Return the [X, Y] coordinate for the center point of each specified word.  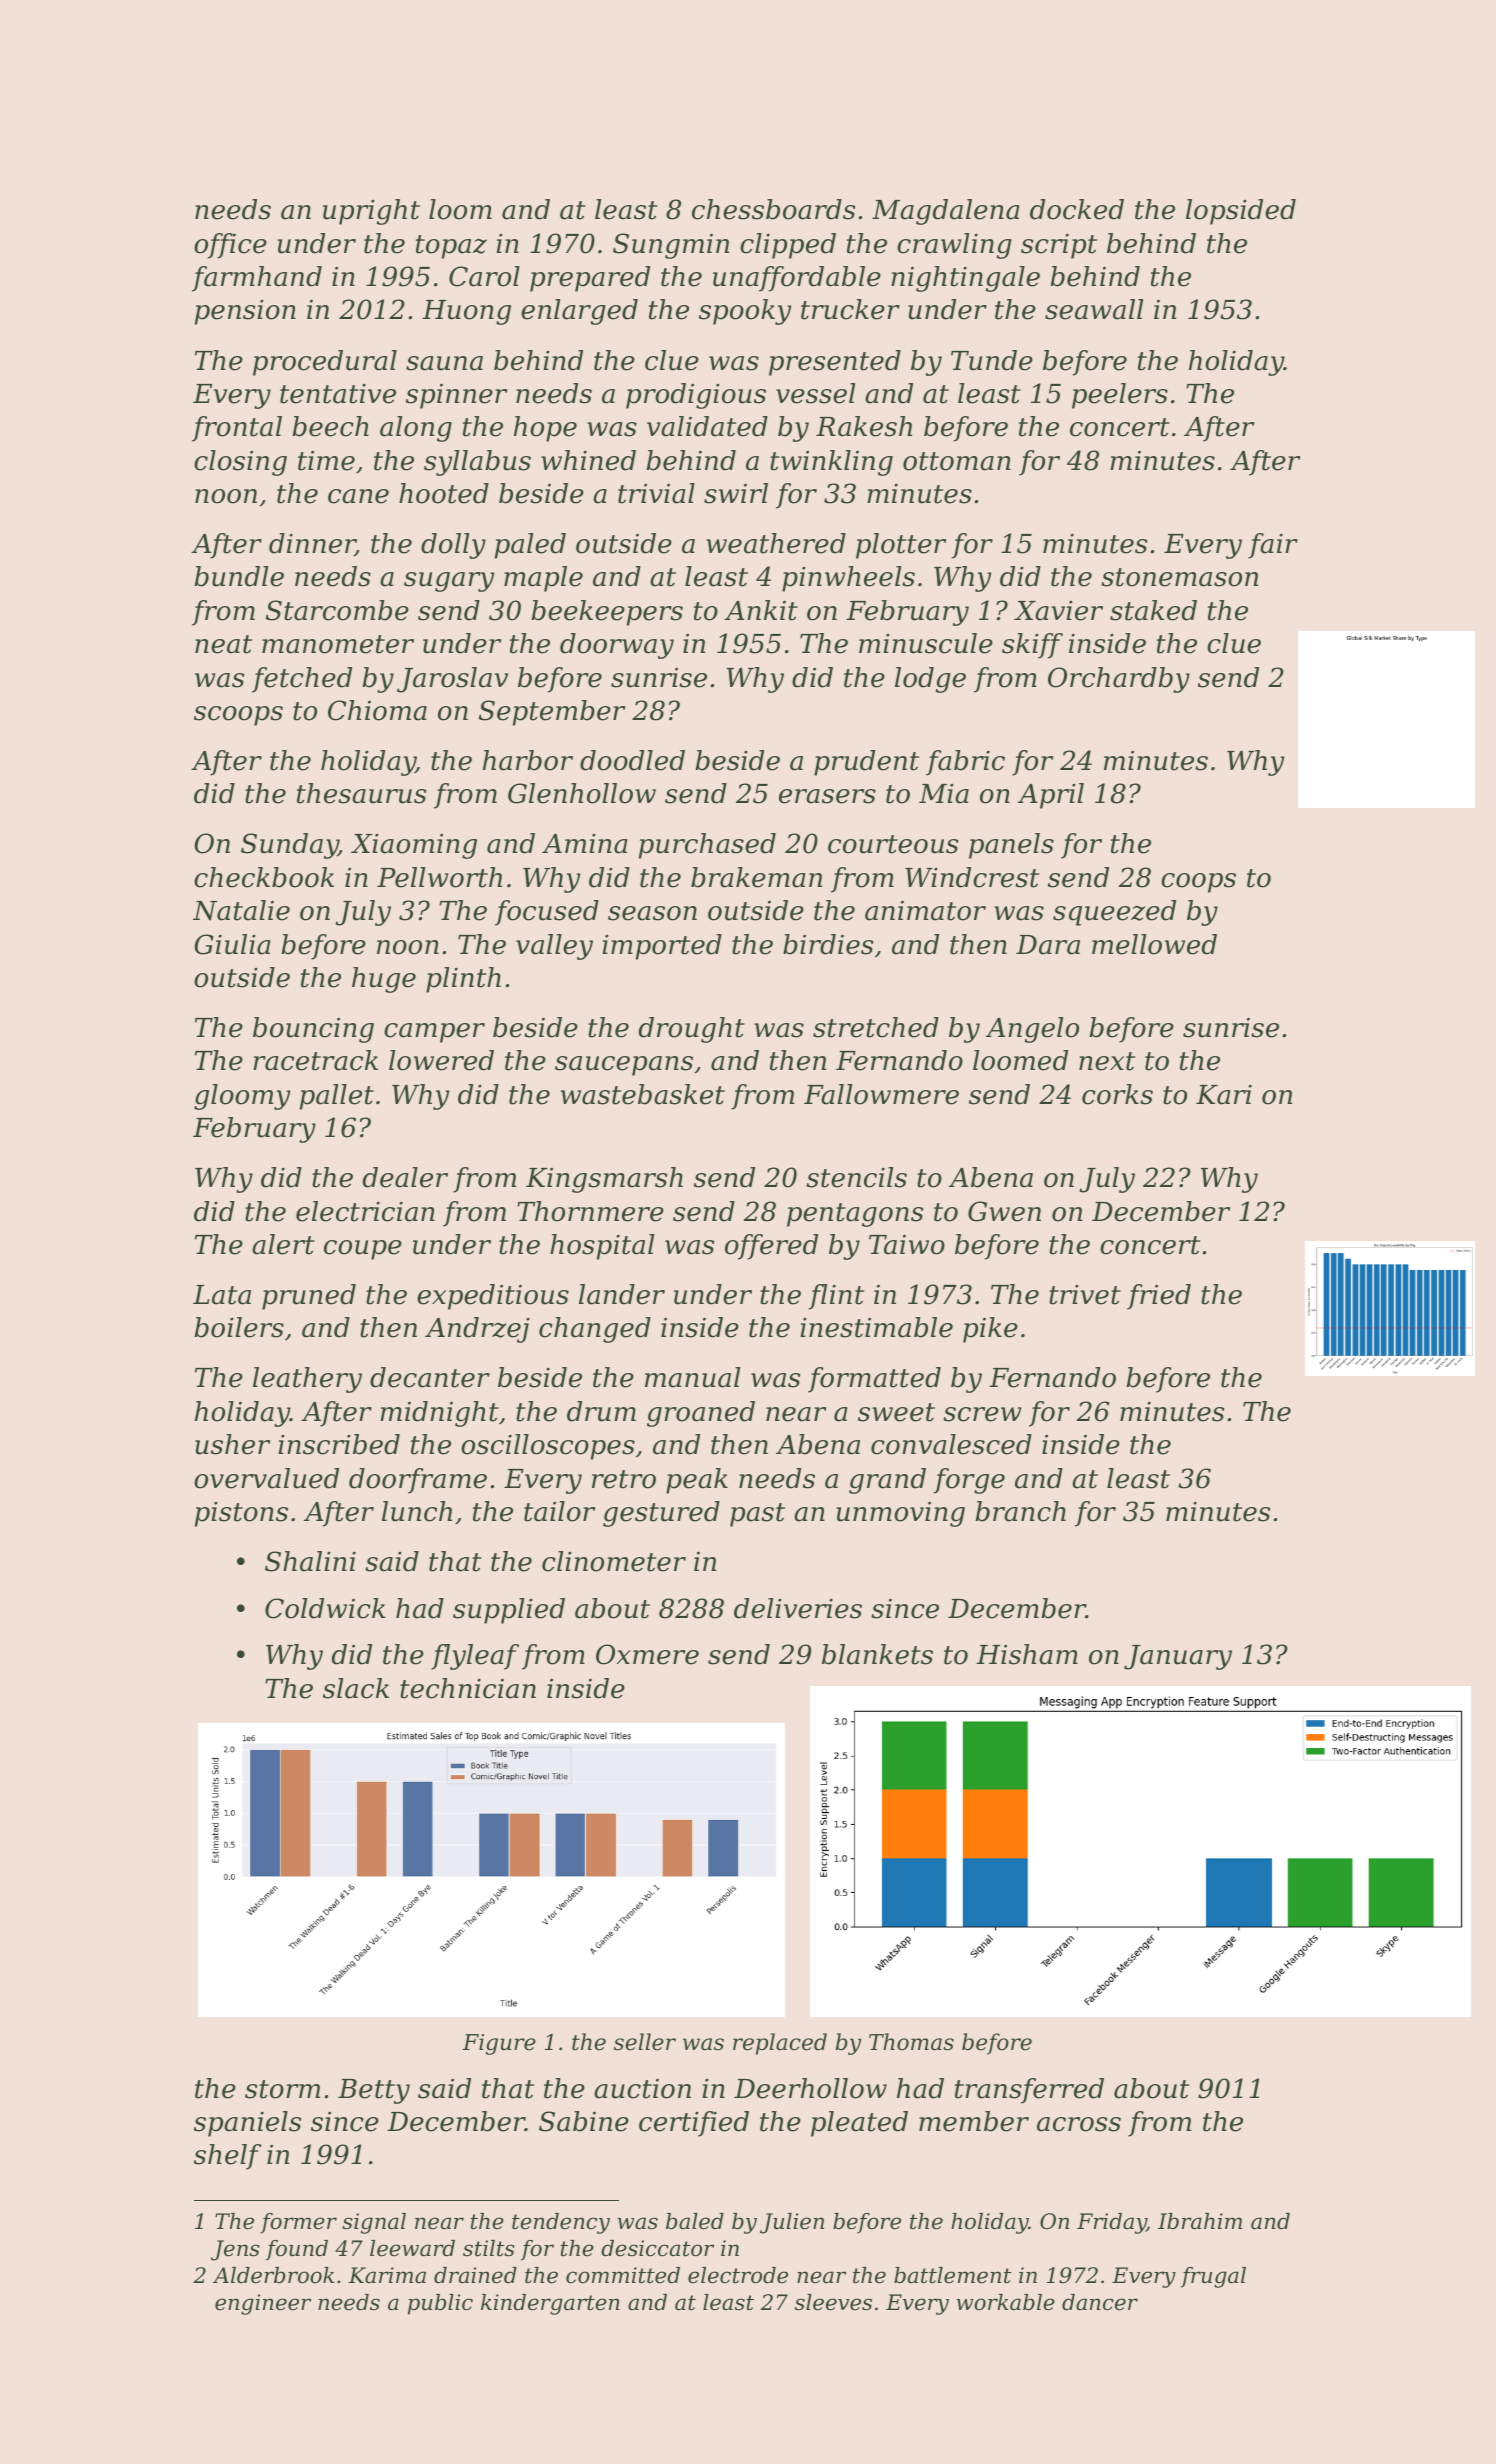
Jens [235, 2250]
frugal [1213, 2277]
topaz [451, 247]
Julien [792, 2223]
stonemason [1179, 577]
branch [1020, 1511]
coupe [363, 1250]
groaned [701, 1414]
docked [1077, 209]
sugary [449, 582]
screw [982, 1414]
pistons [241, 1514]
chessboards [774, 209]
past [757, 1515]
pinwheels [848, 579]
